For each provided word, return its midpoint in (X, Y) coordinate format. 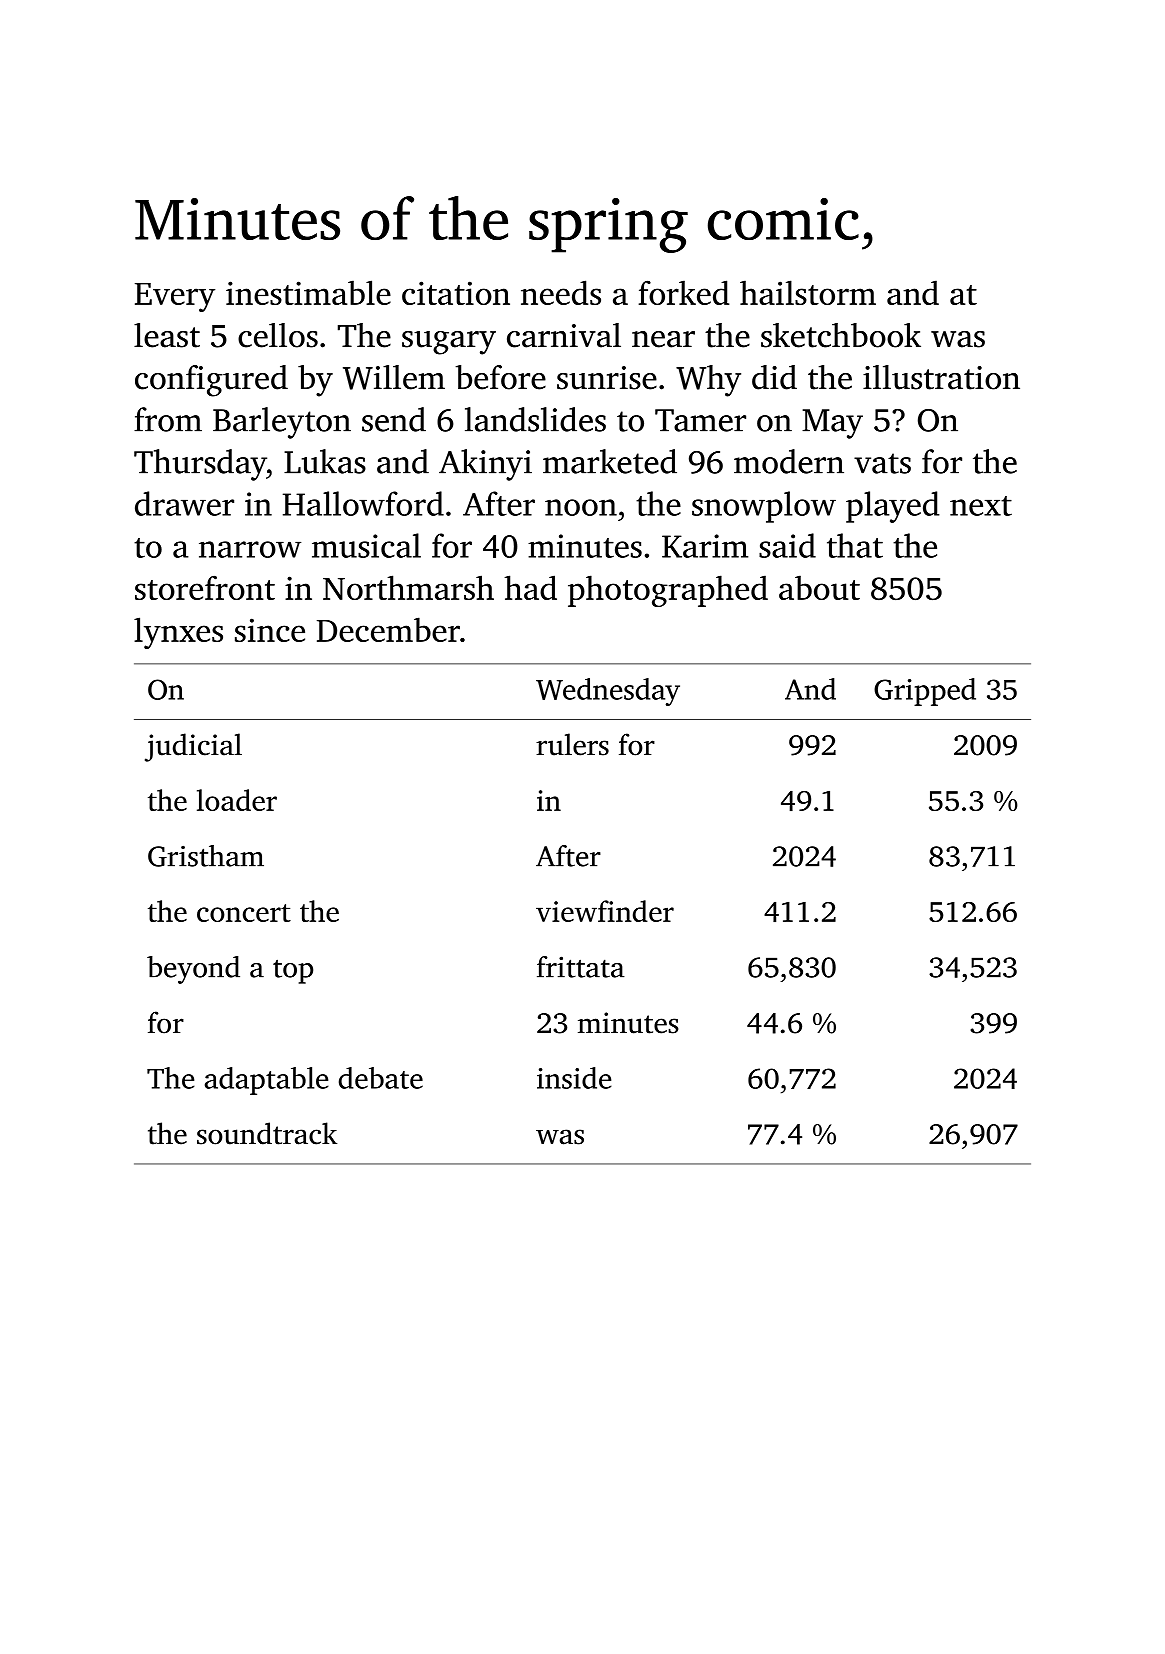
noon (581, 507)
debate (381, 1078)
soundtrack (267, 1133)
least (167, 335)
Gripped (925, 692)
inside (574, 1078)
